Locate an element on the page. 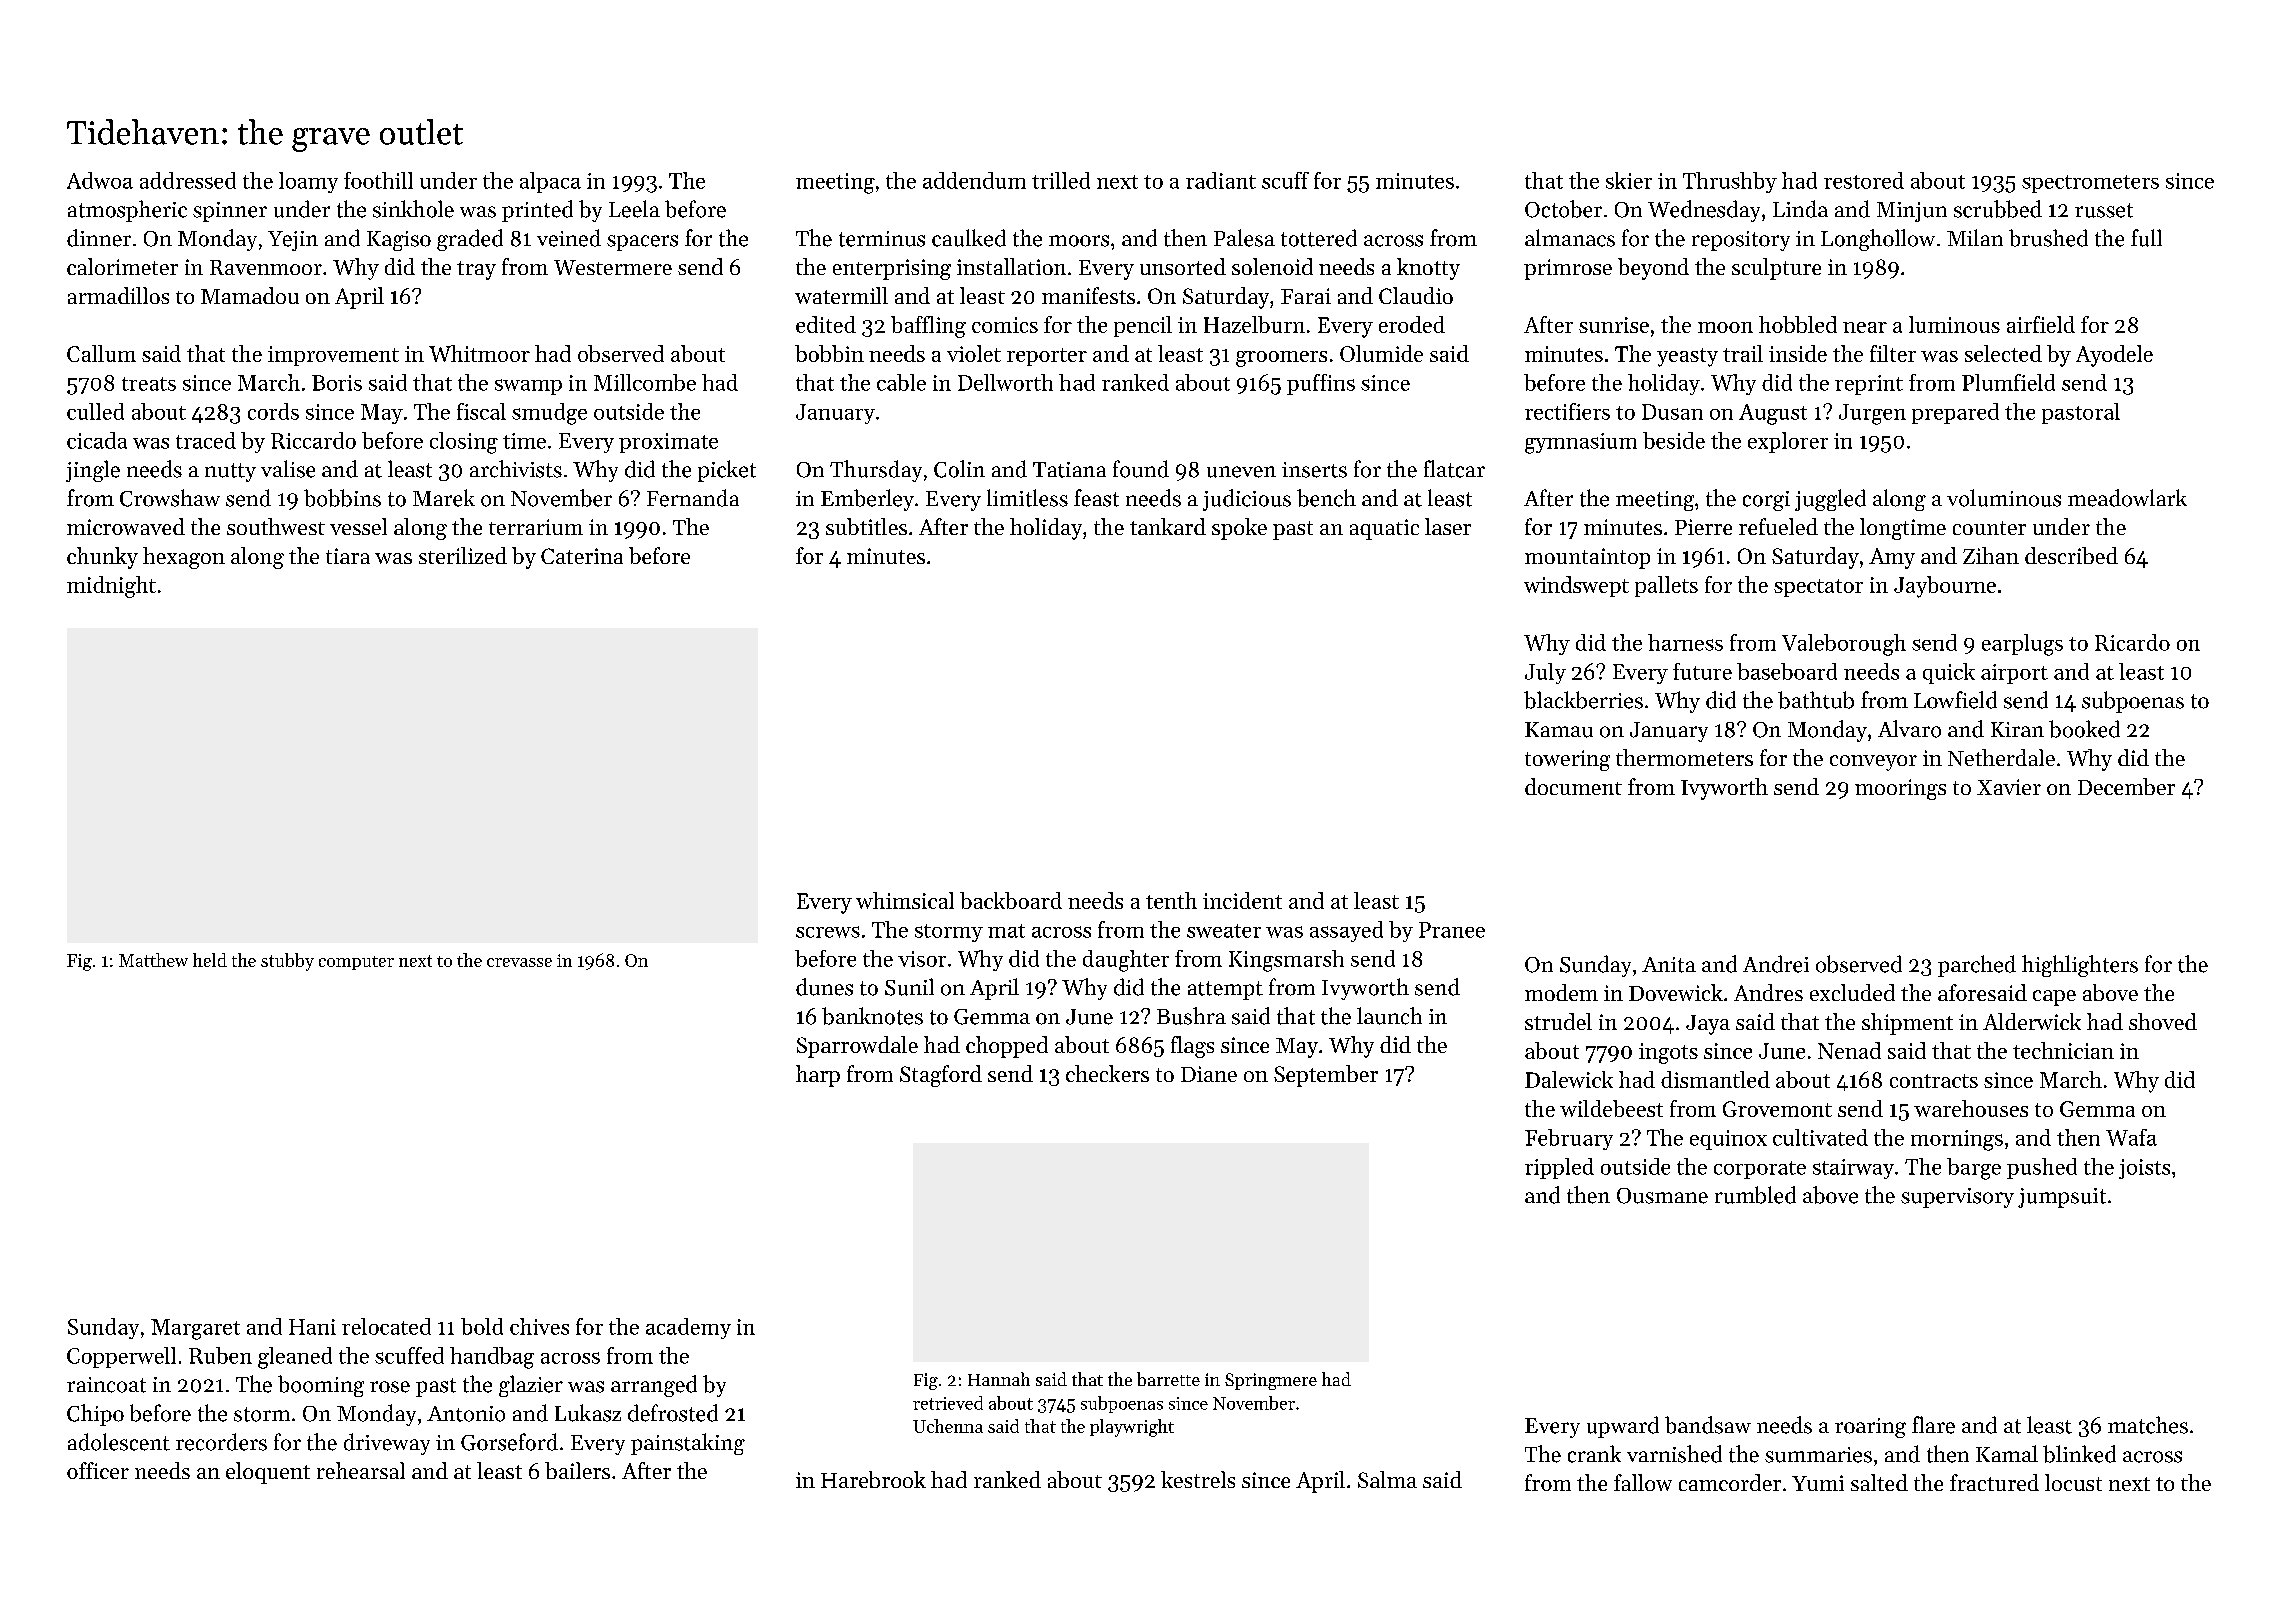  Ricardo is located at coordinates (2132, 642).
